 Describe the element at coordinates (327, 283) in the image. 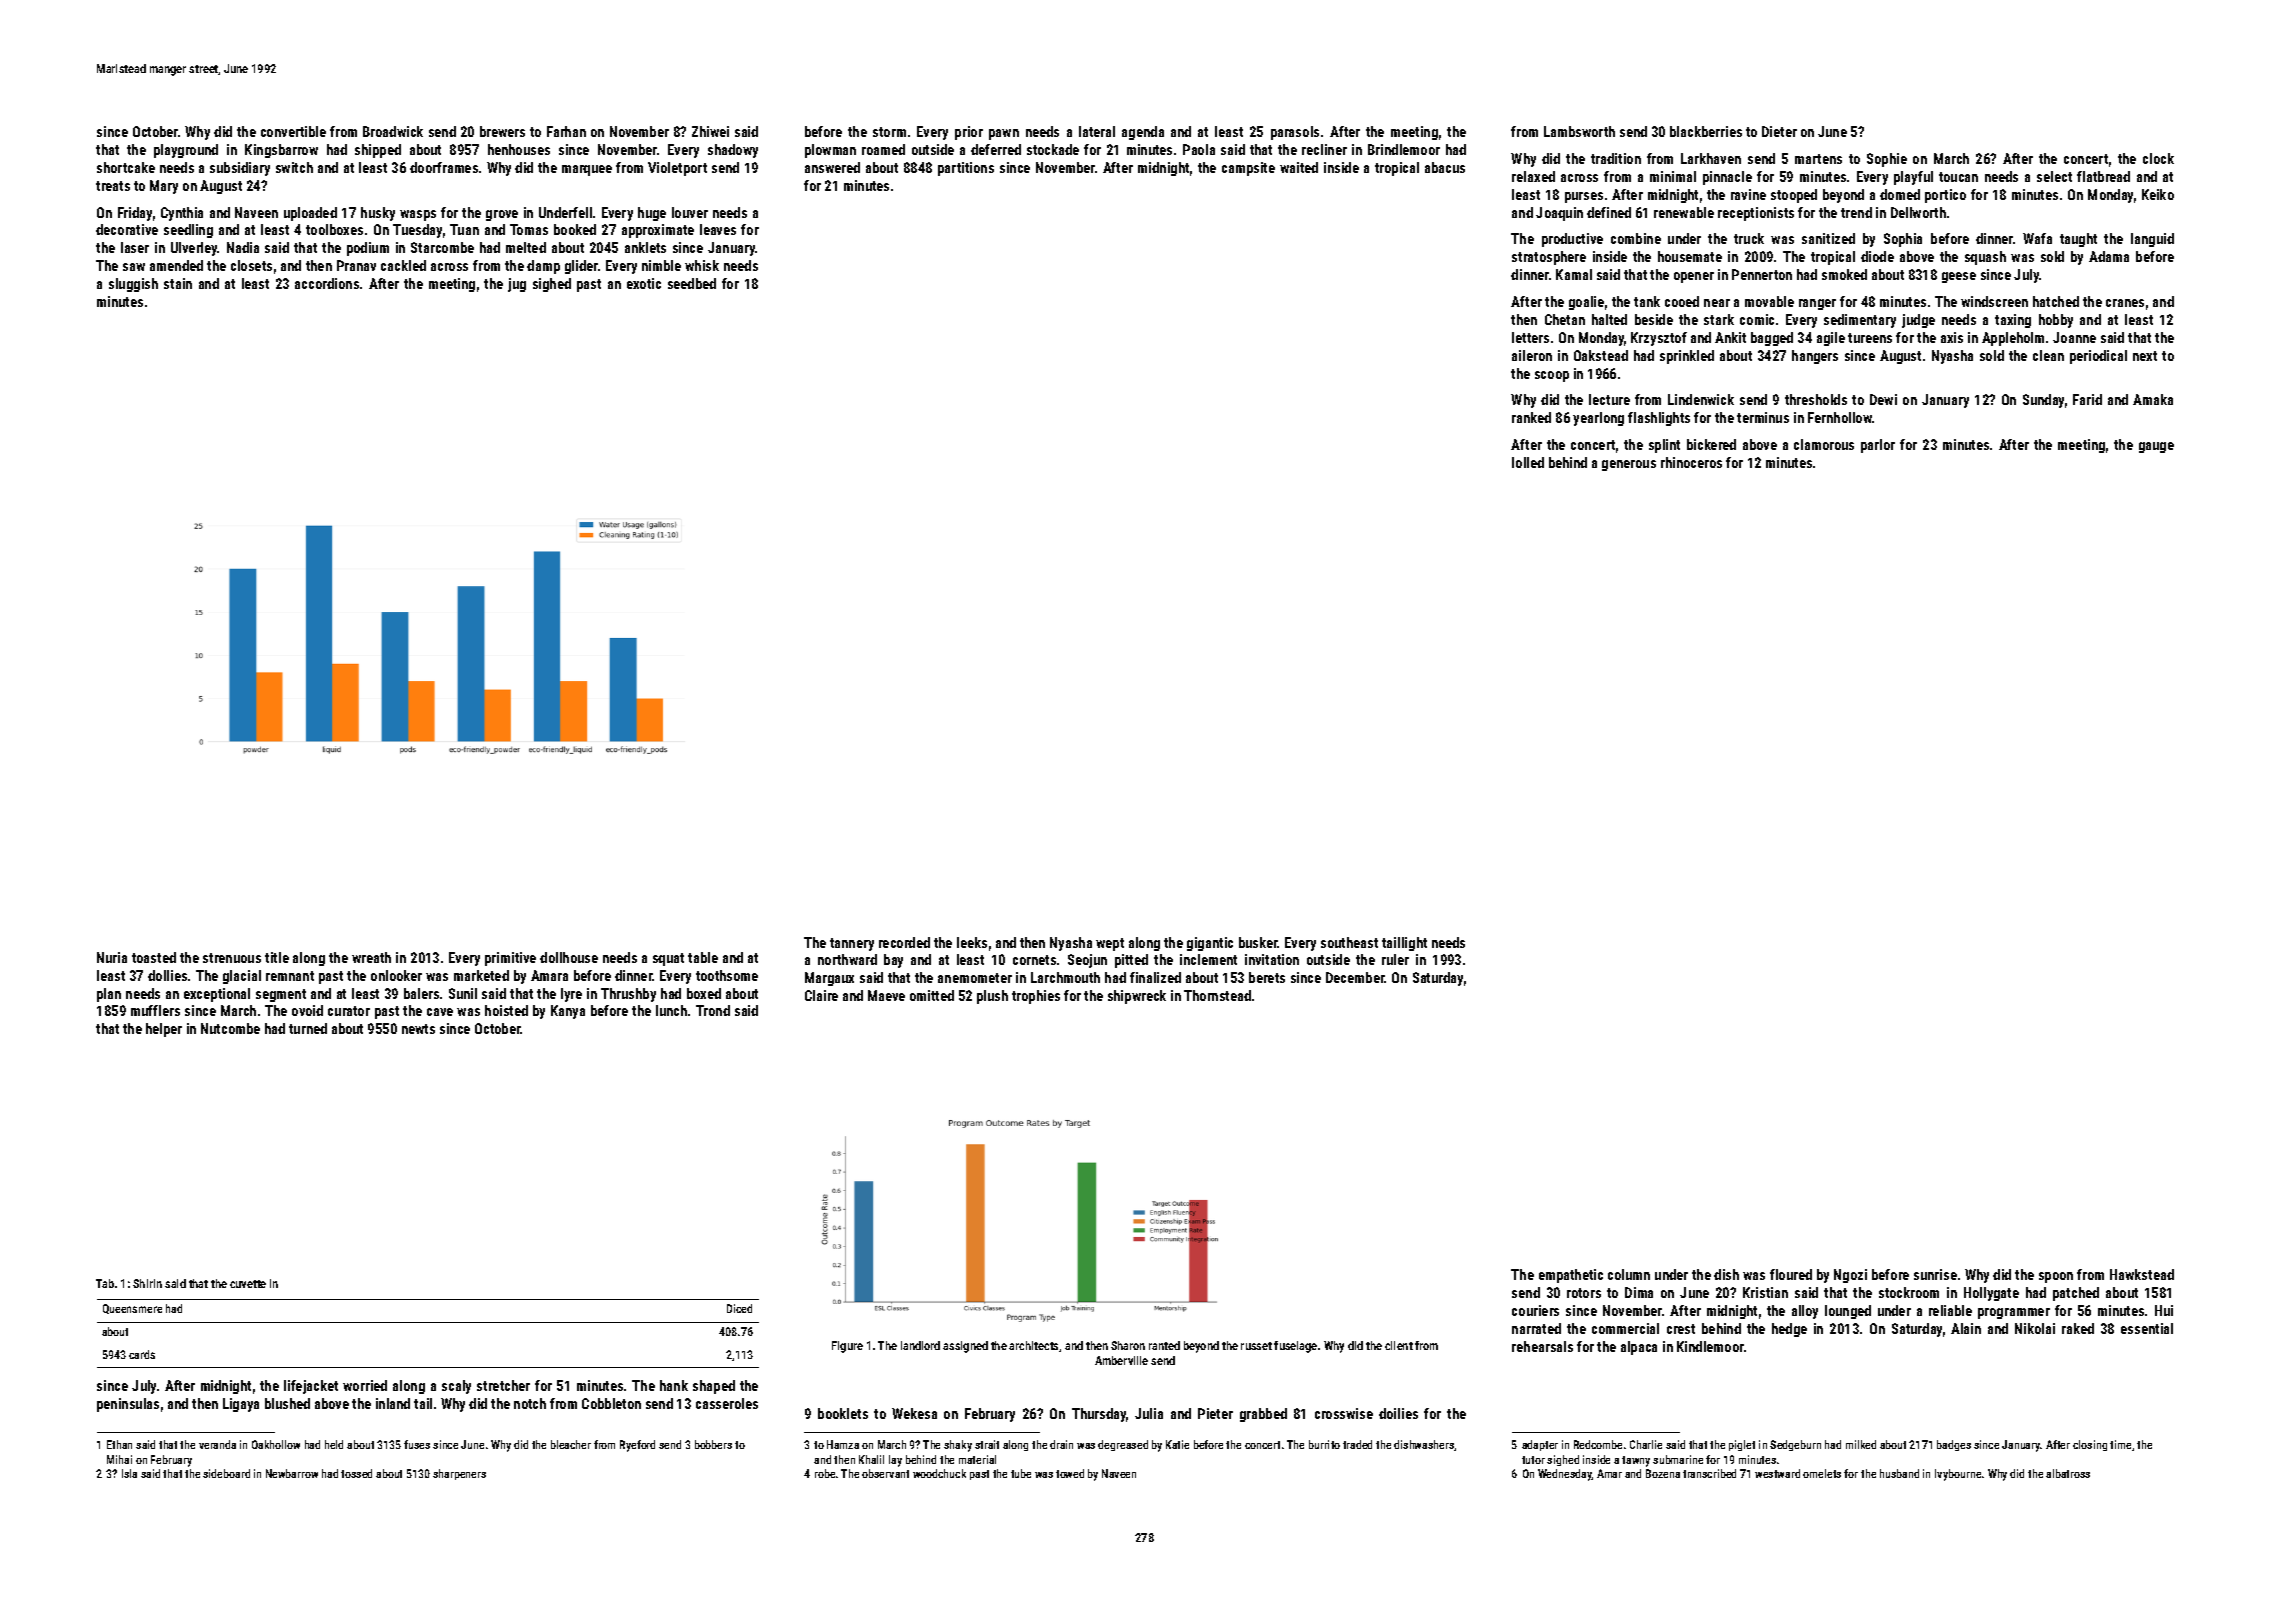

I see `accordions` at that location.
